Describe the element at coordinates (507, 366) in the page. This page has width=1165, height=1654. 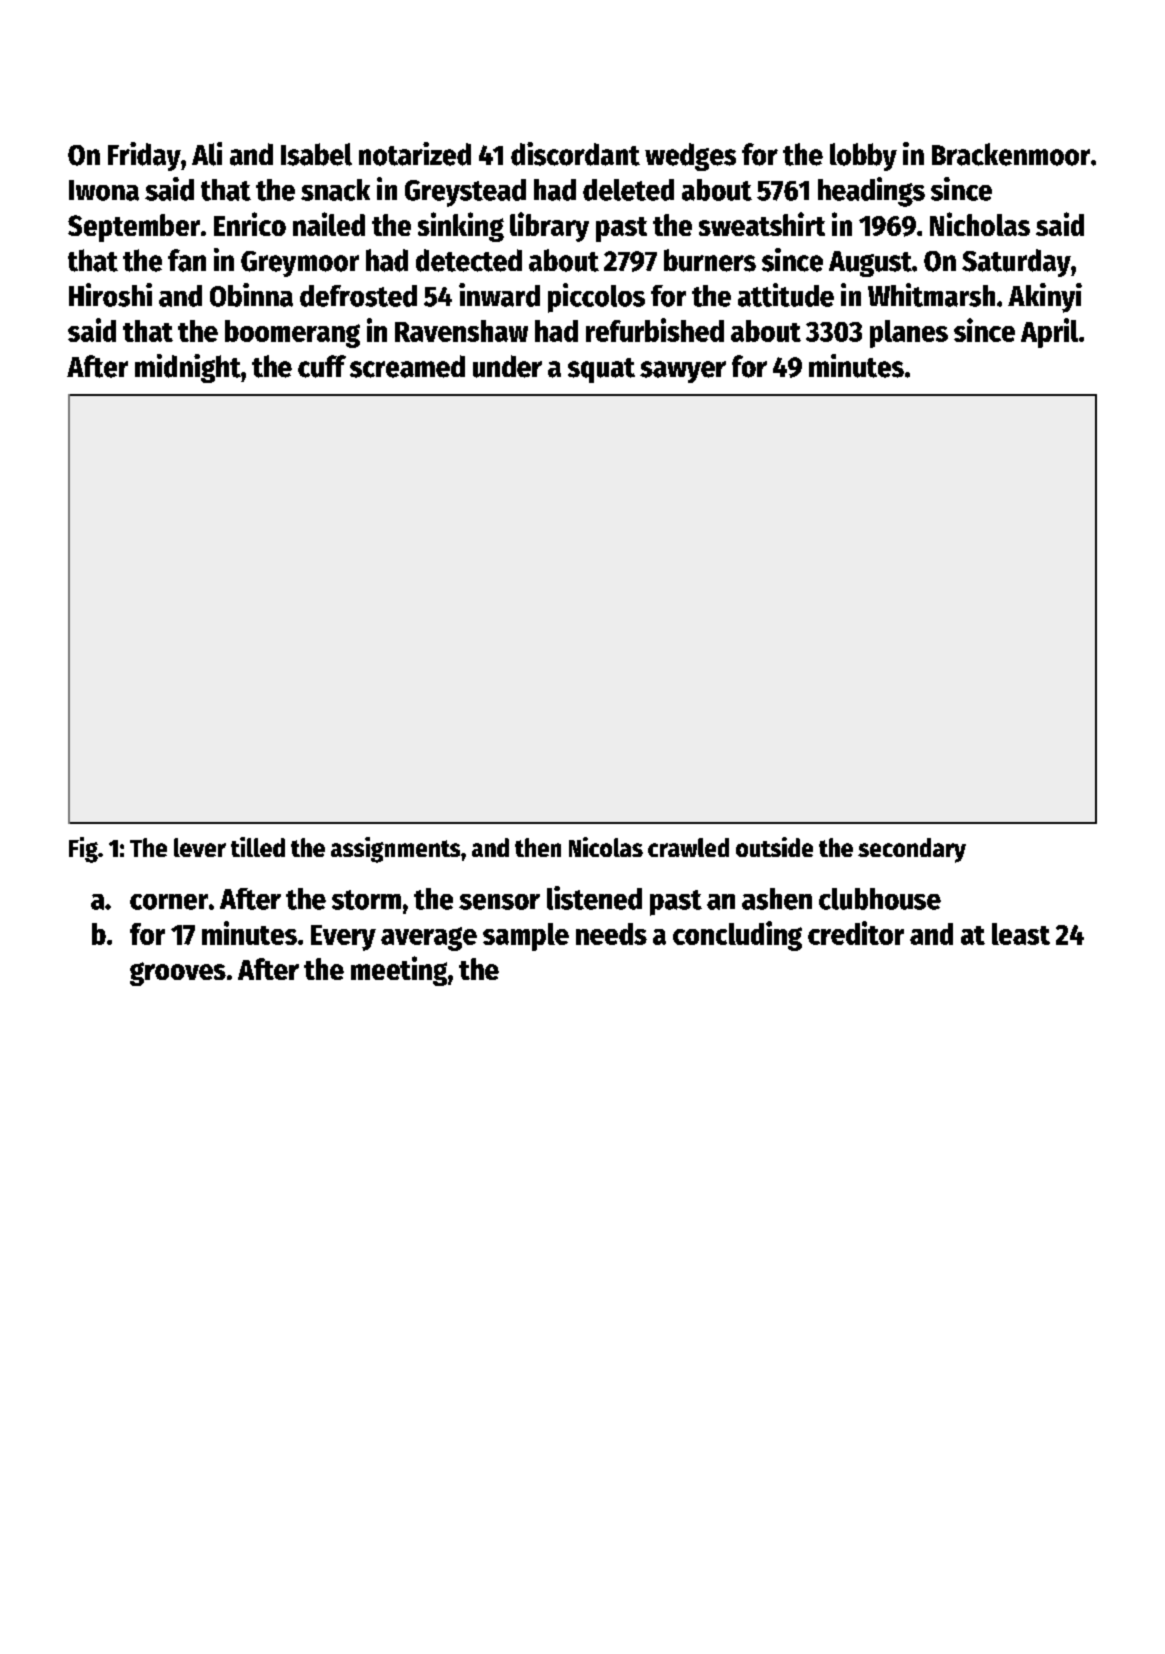
I see `under` at that location.
